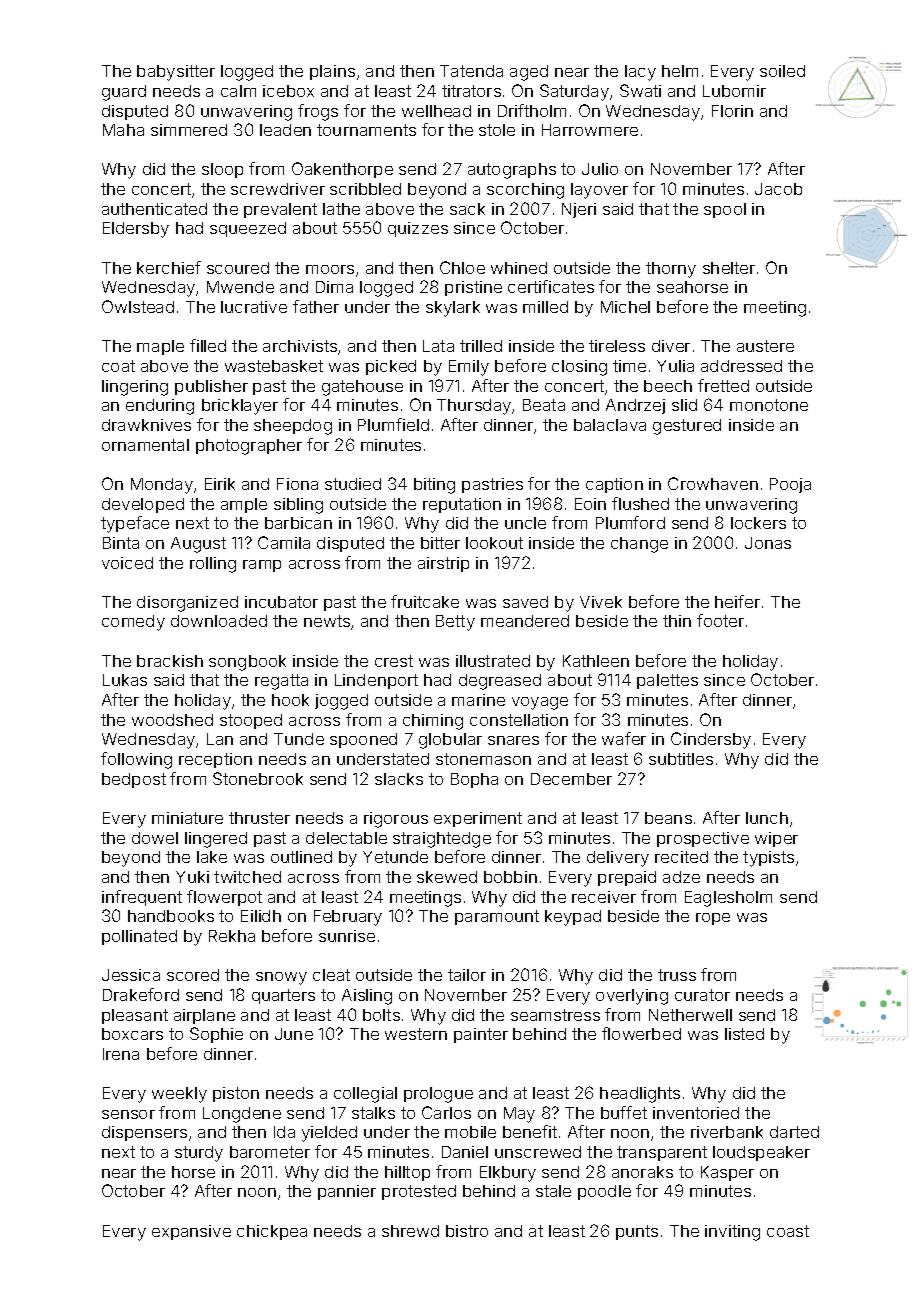 The width and height of the image is (924, 1308). I want to click on Jonas, so click(768, 543).
